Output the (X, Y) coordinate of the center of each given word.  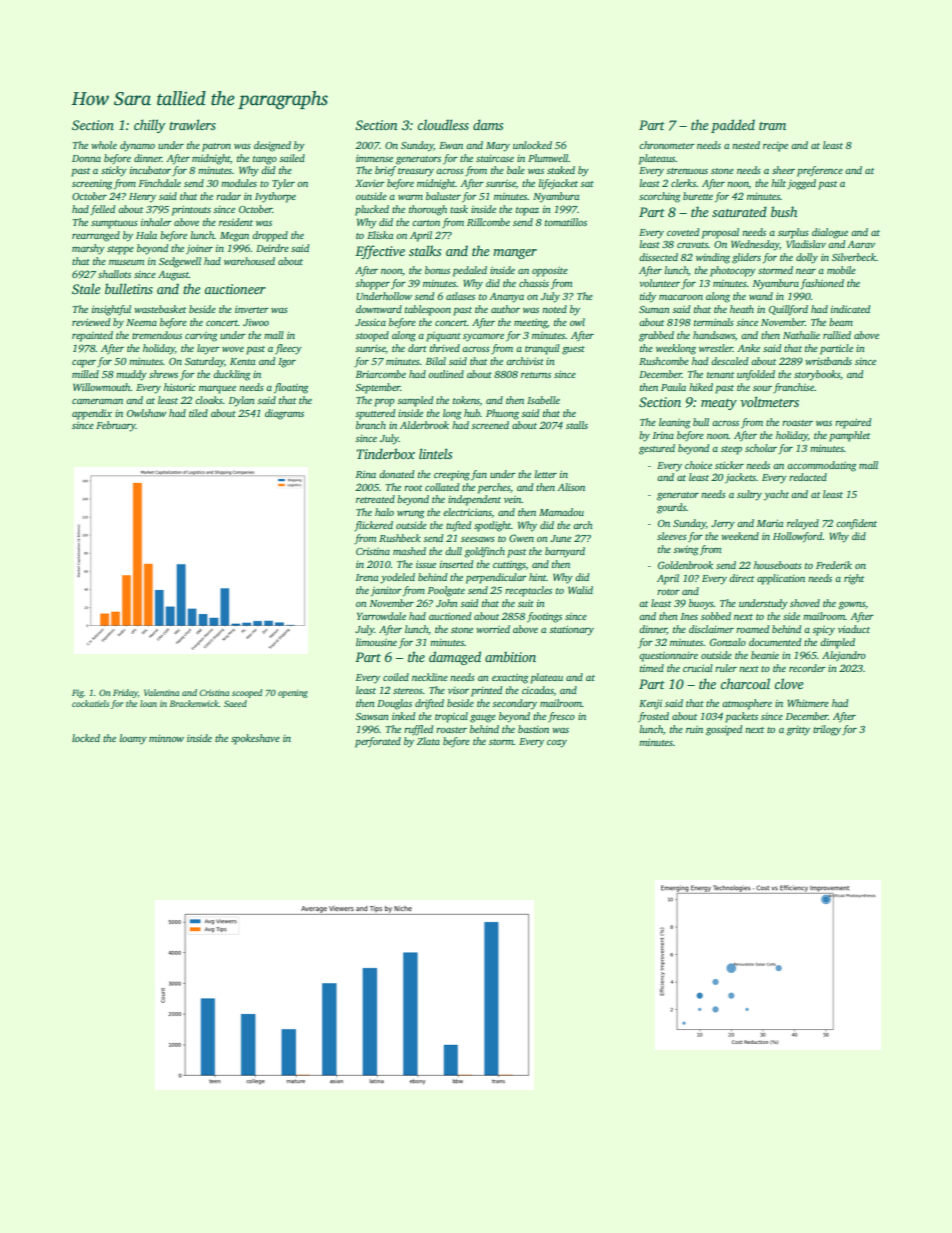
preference (820, 171)
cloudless (443, 124)
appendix (92, 414)
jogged (801, 184)
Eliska (380, 235)
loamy (133, 739)
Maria (770, 523)
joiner (199, 249)
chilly (150, 126)
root (413, 488)
